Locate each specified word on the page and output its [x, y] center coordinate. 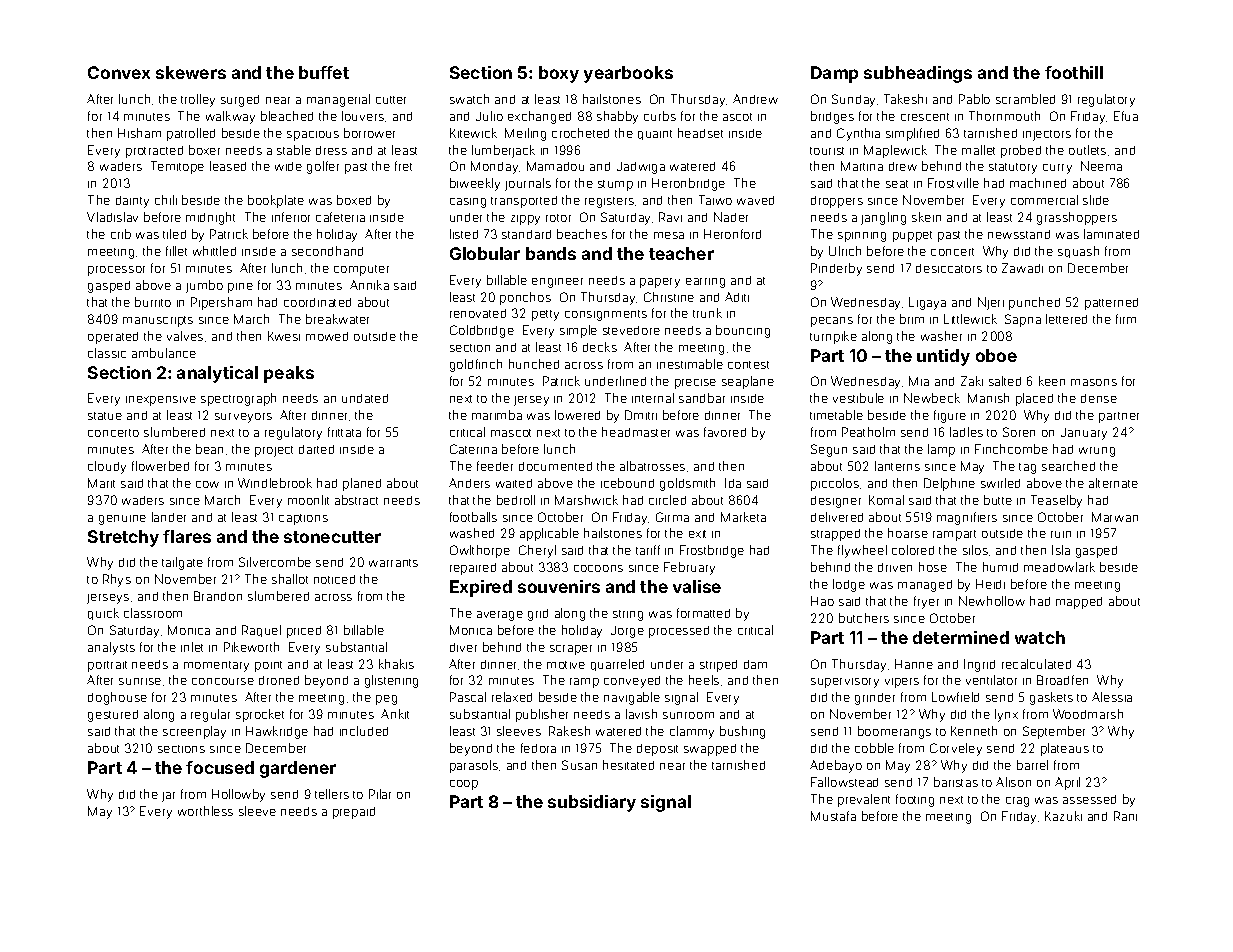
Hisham [139, 133]
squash [1078, 252]
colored [913, 550]
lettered [1066, 319]
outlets [1087, 150]
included [364, 731]
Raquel [261, 631]
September [1054, 732]
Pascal [468, 697]
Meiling [525, 134]
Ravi [670, 217]
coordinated [317, 302]
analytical [217, 374]
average [500, 616]
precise [695, 384]
